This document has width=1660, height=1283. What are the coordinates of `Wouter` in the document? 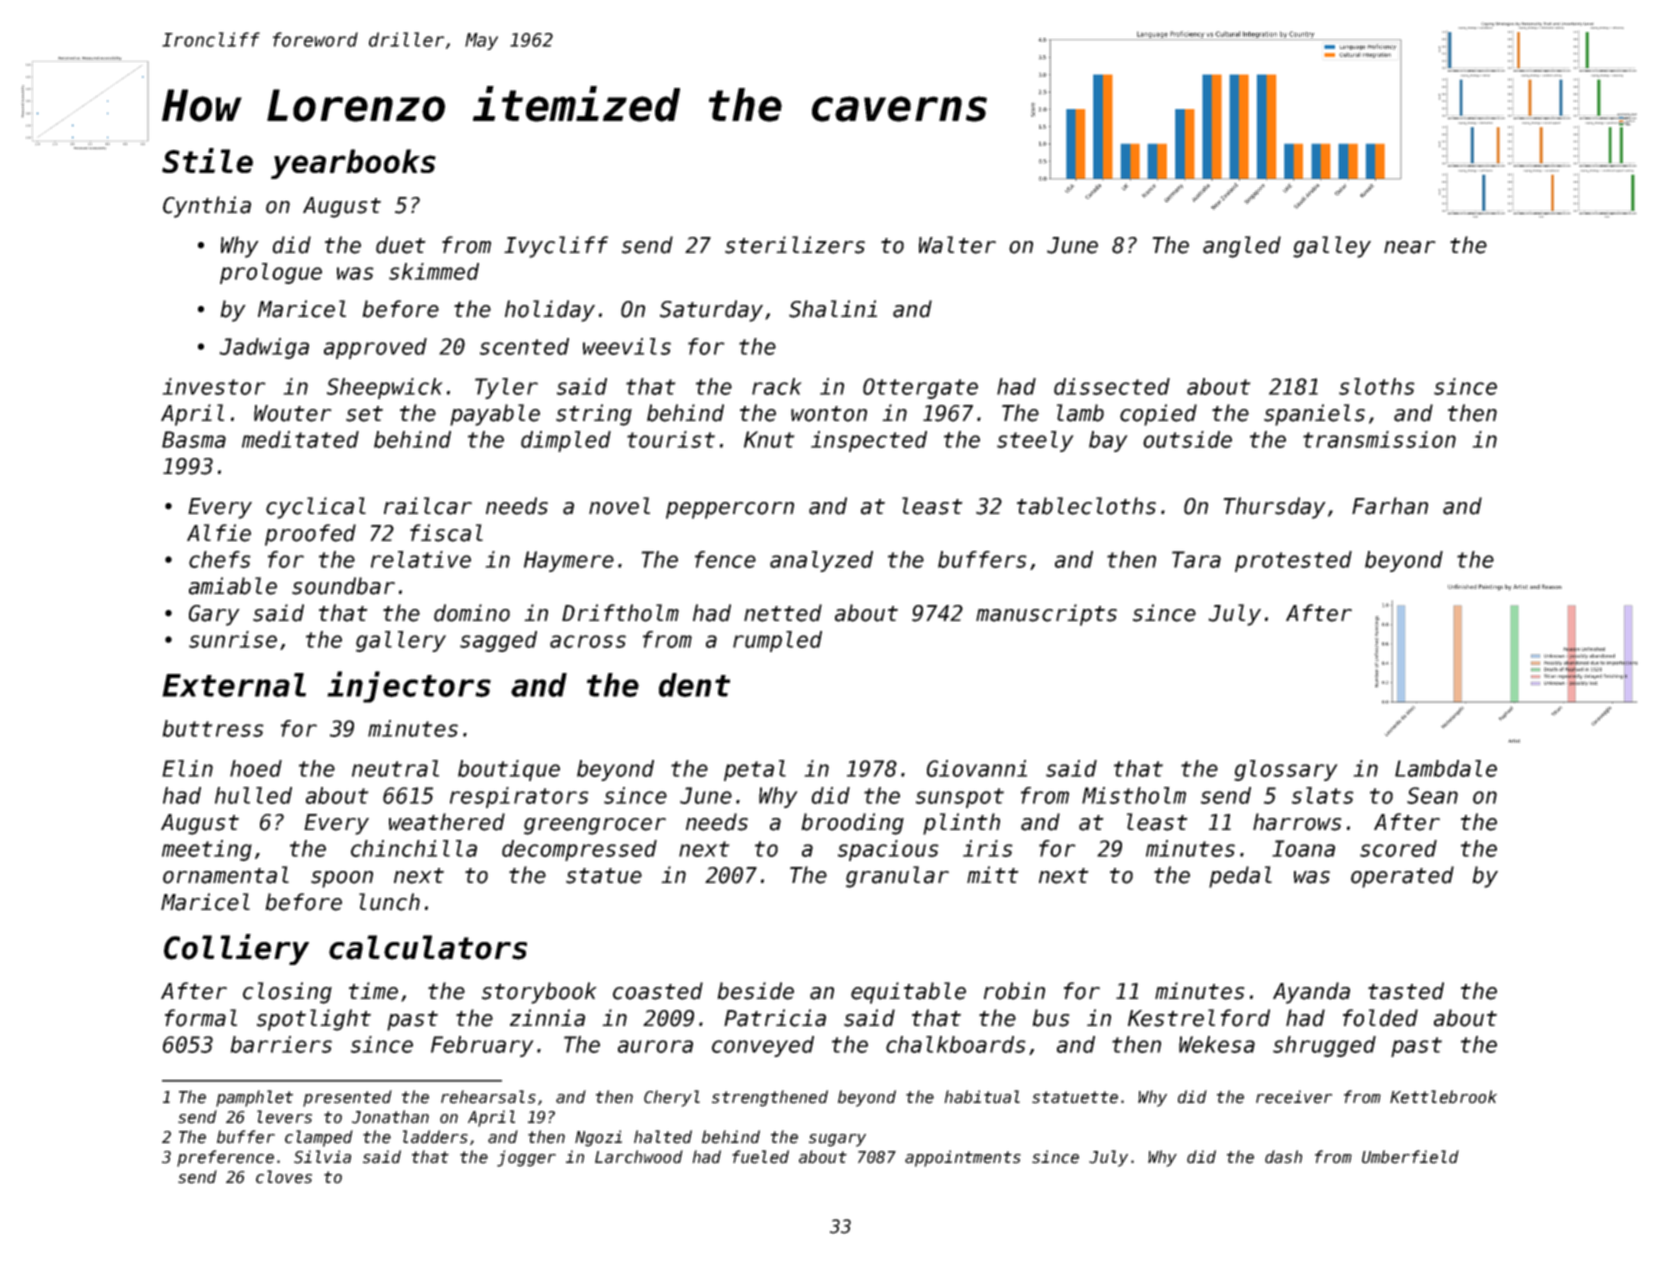 It's located at (292, 413).
